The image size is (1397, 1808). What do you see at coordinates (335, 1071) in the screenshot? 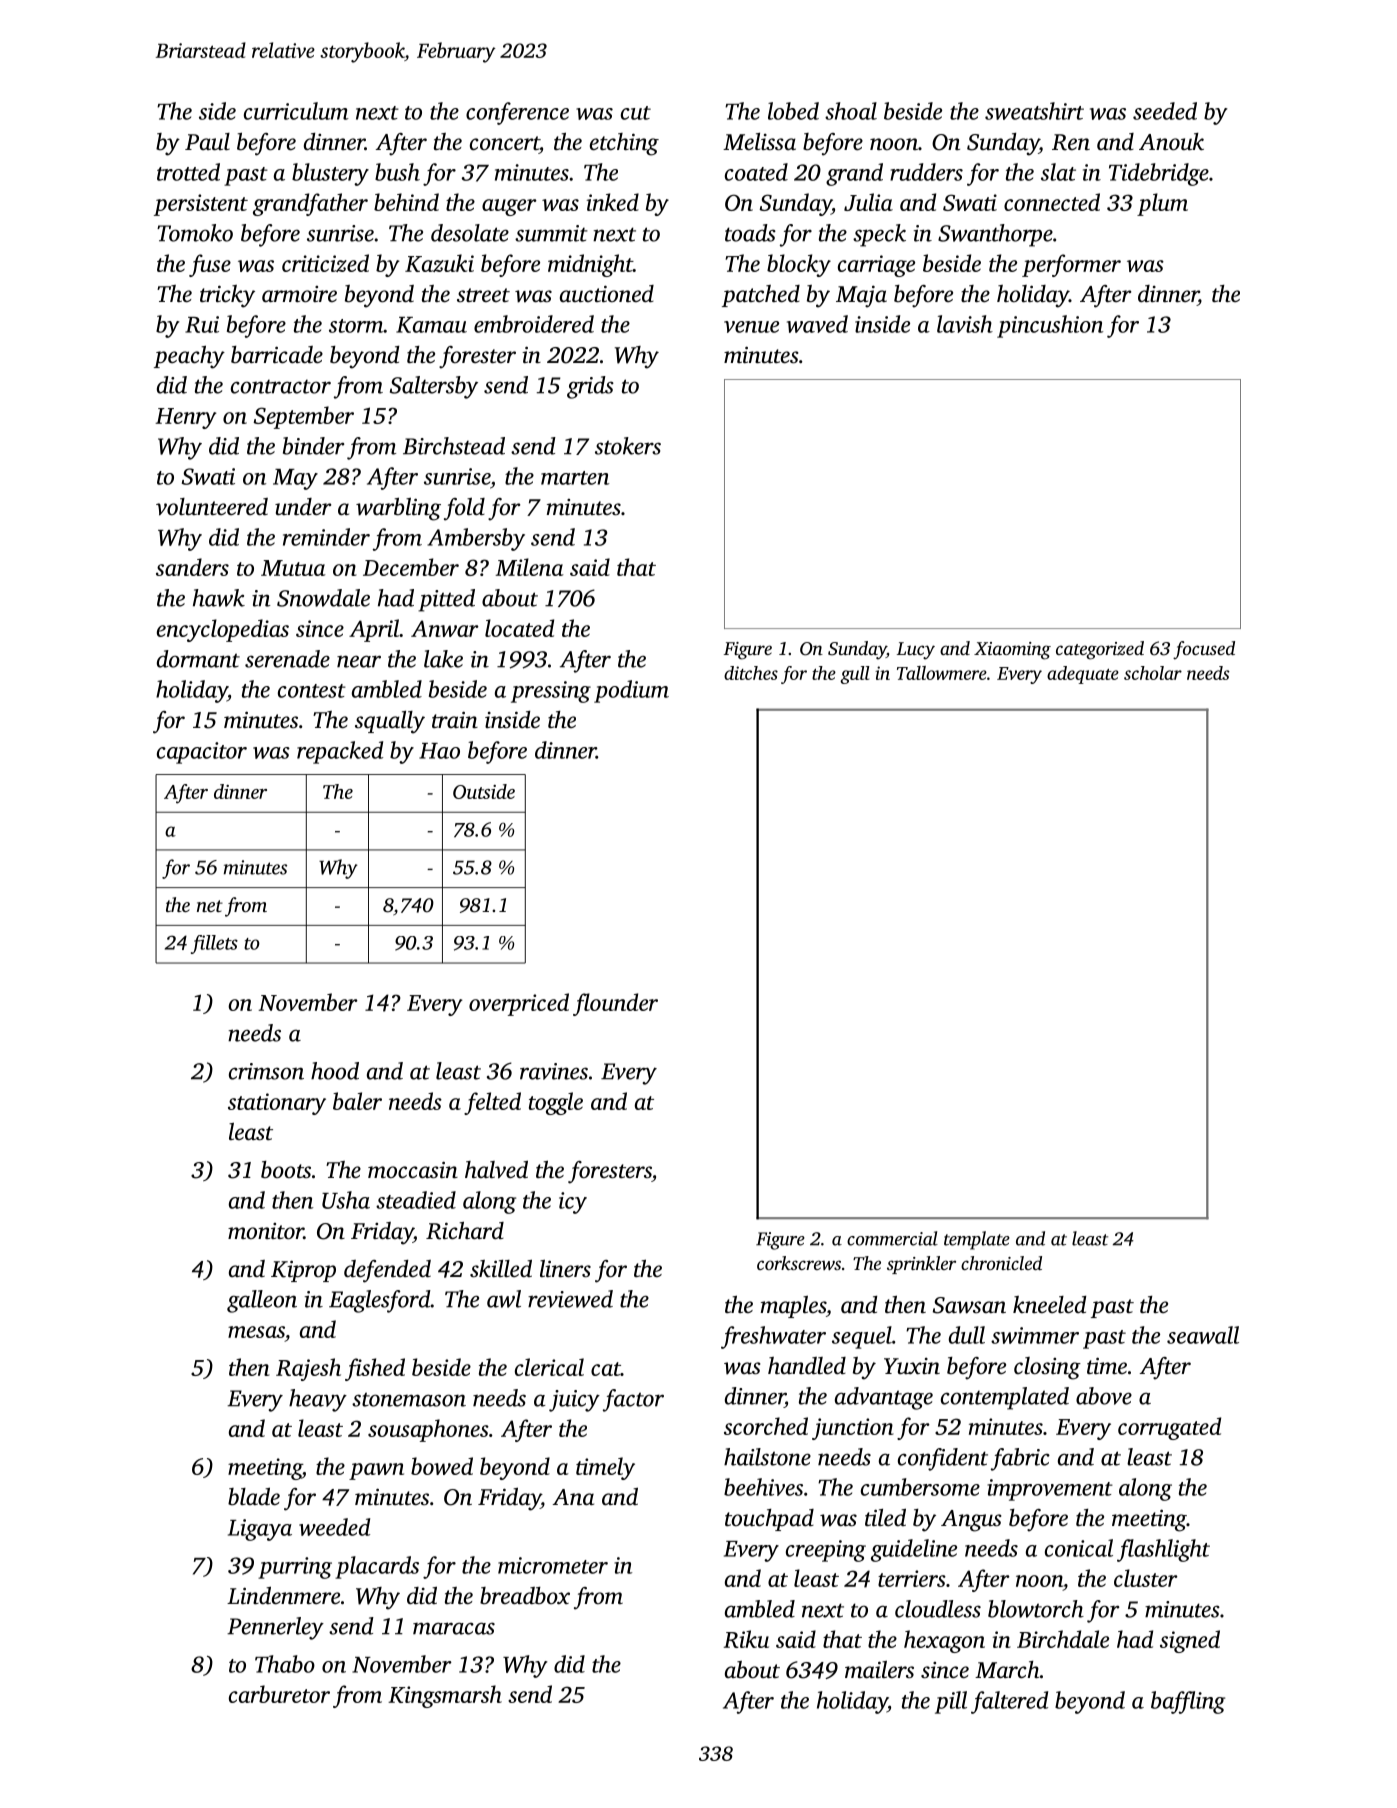
I see `hood` at bounding box center [335, 1071].
